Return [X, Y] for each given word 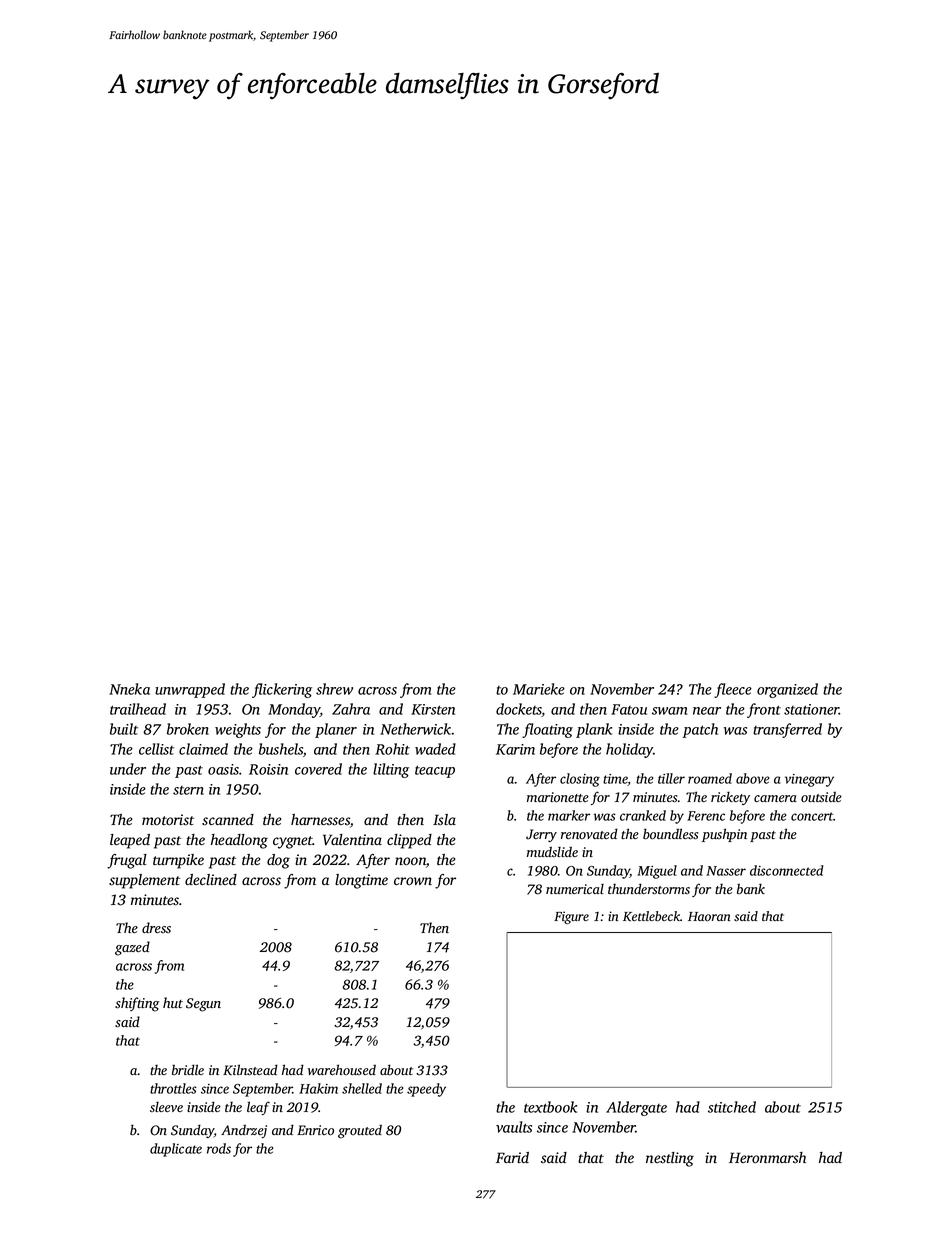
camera [775, 798]
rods [219, 1148]
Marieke [539, 689]
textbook [550, 1107]
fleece [733, 690]
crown [413, 881]
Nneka [129, 689]
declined [211, 879]
